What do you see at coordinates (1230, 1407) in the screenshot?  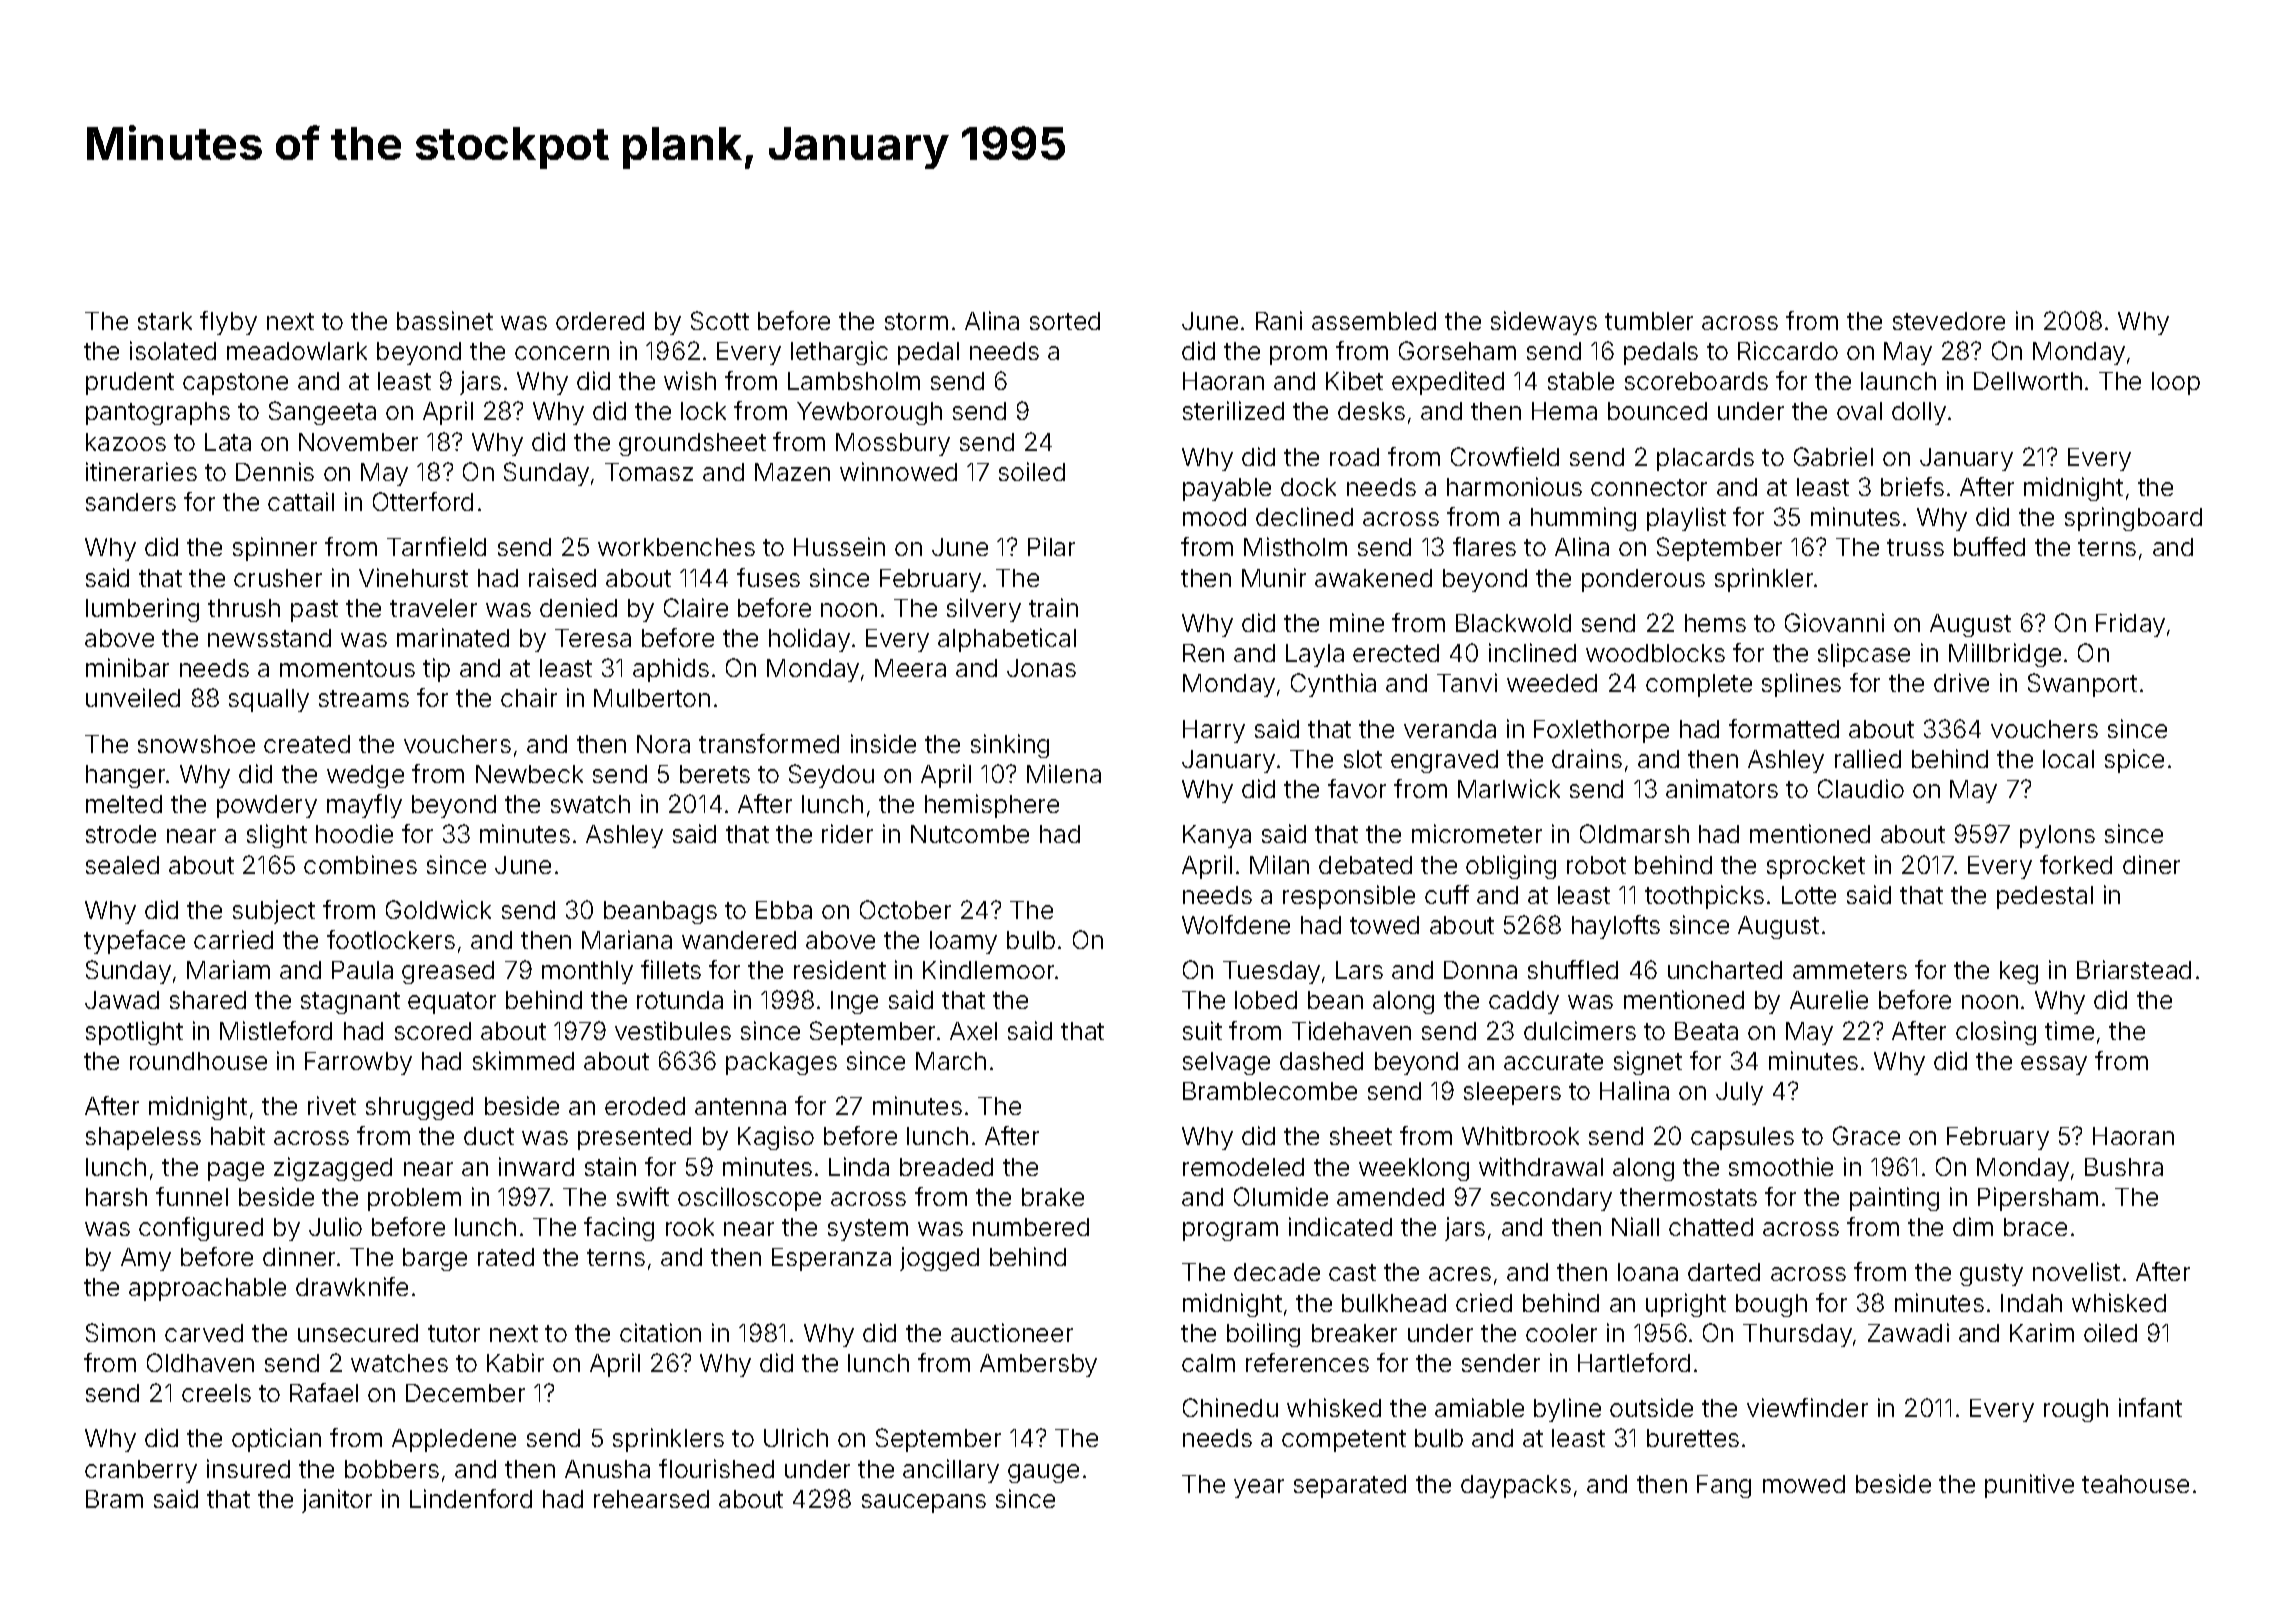 I see `Chinedu` at bounding box center [1230, 1407].
